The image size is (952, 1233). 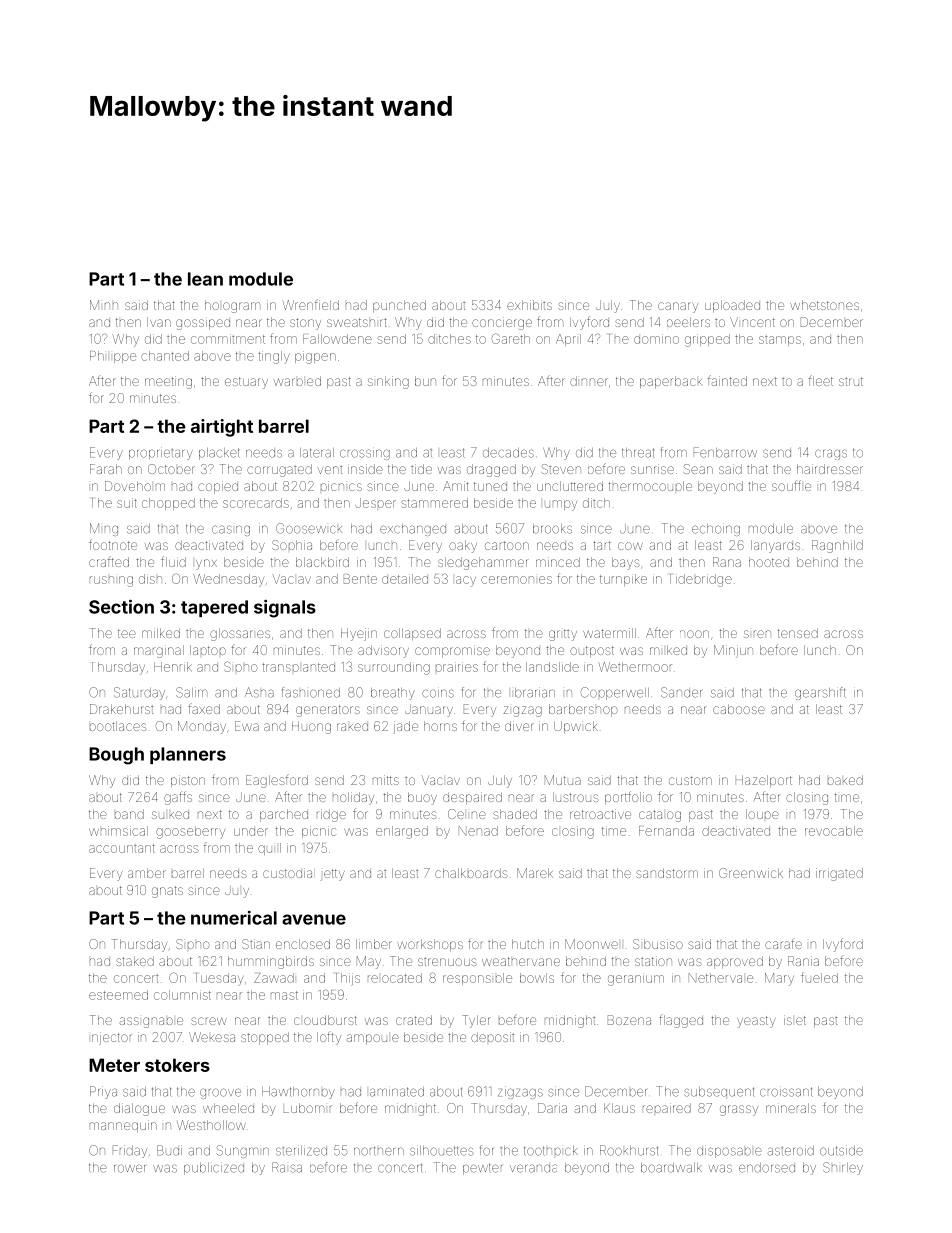 I want to click on Minh, so click(x=104, y=305).
